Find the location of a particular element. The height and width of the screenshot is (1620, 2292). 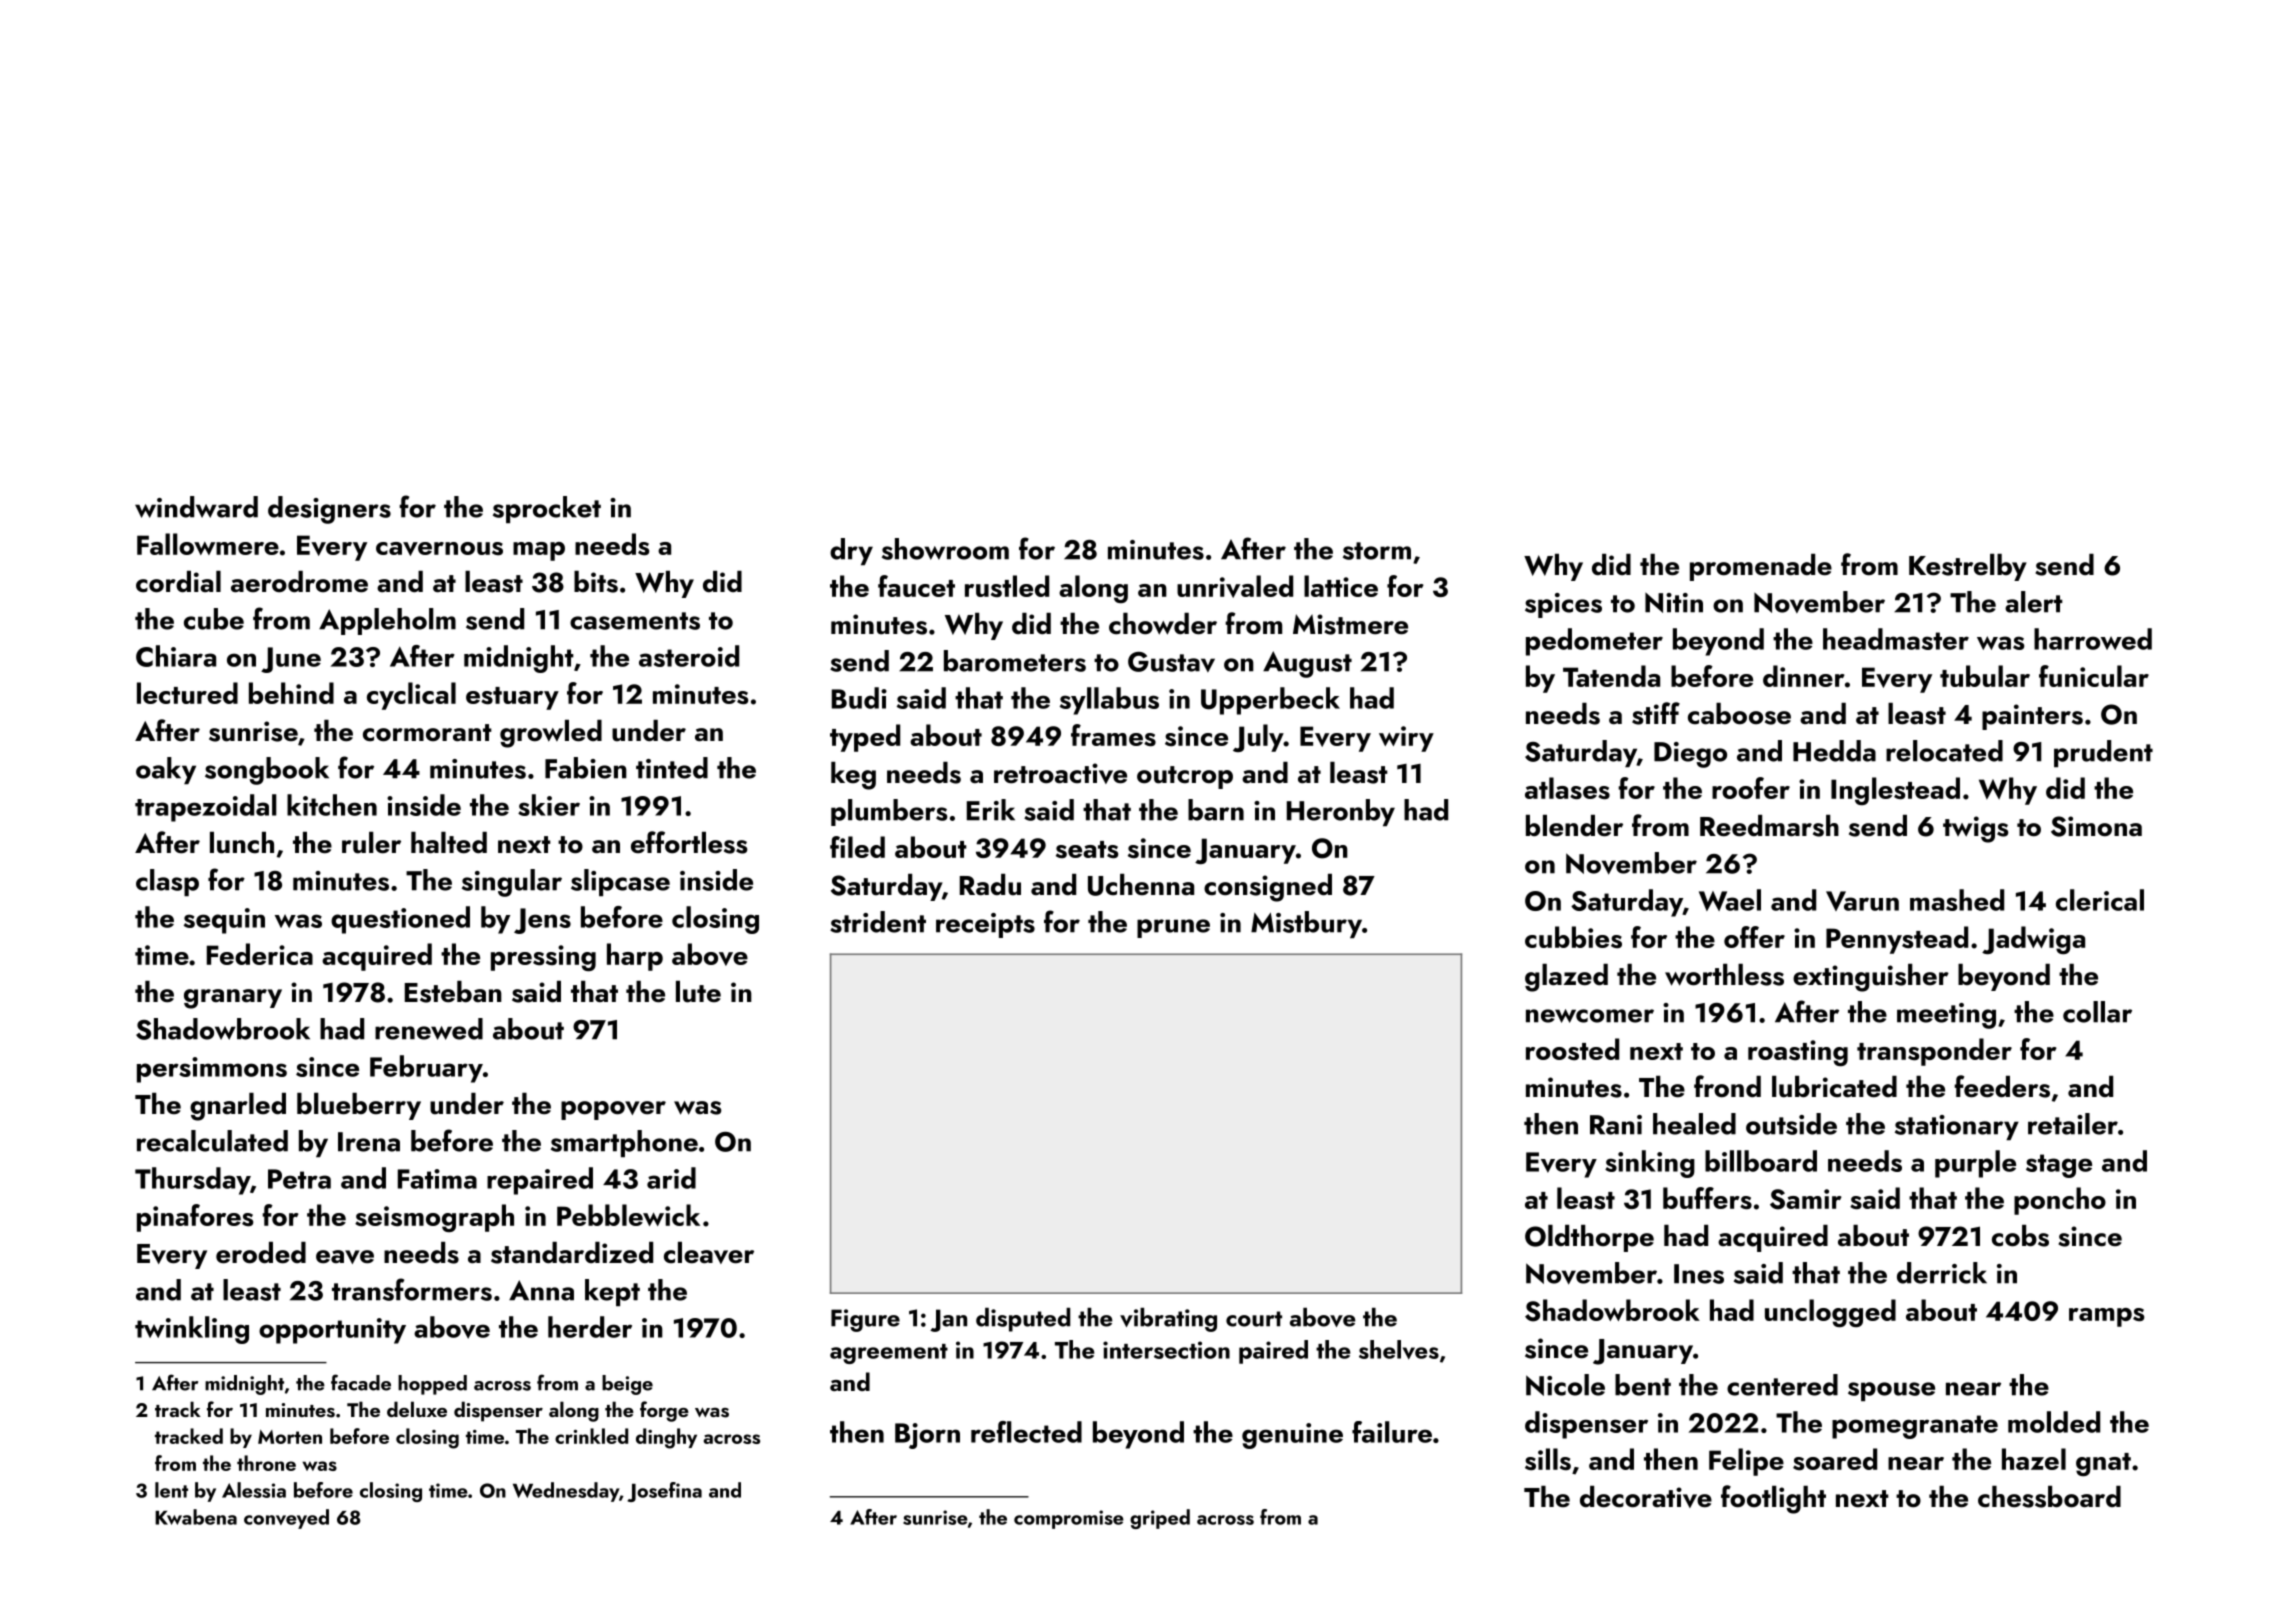

Kestrelby is located at coordinates (1968, 567).
